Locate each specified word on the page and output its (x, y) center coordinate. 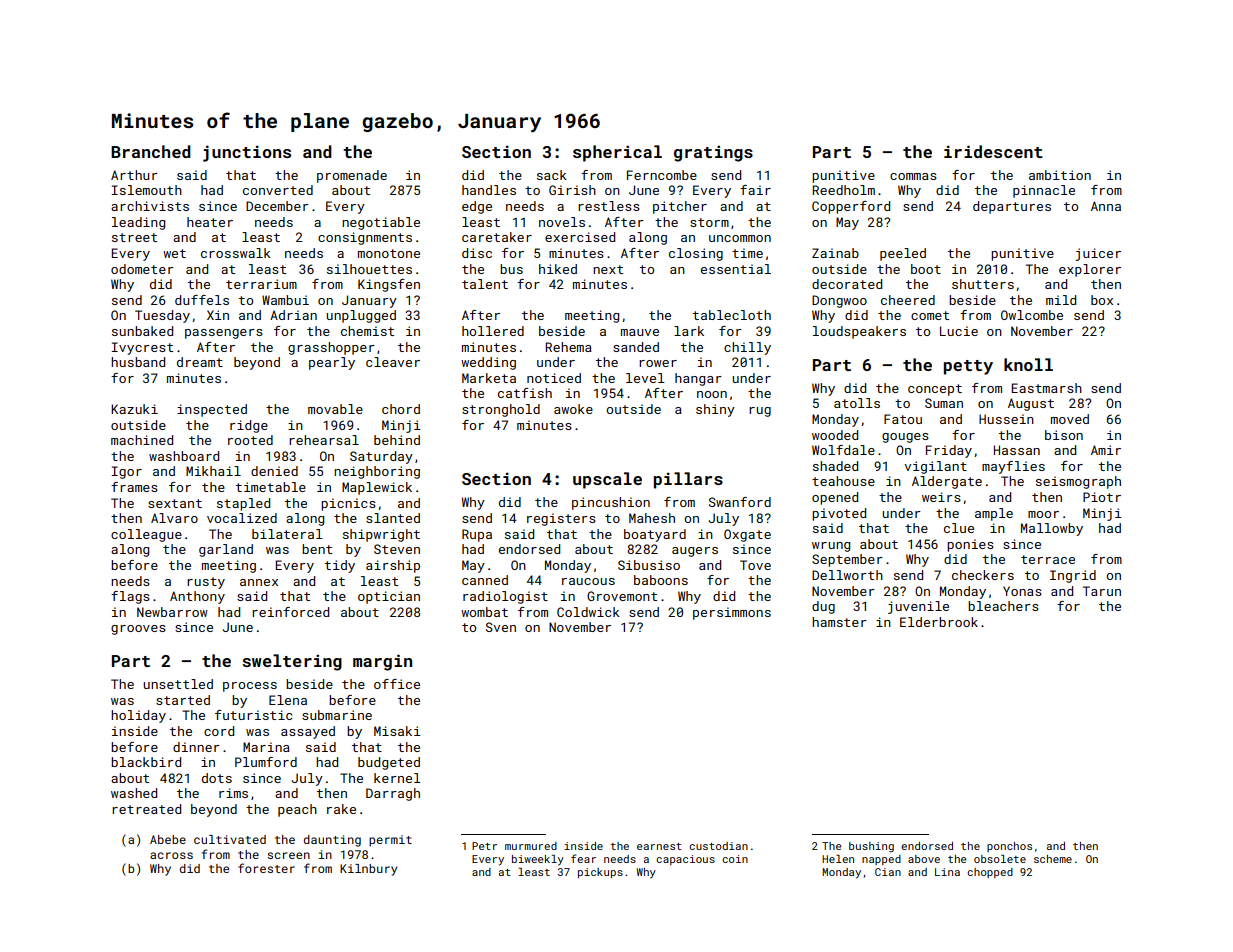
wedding (488, 363)
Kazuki (134, 409)
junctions (247, 153)
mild (1061, 300)
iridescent (993, 151)
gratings (713, 153)
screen (288, 855)
